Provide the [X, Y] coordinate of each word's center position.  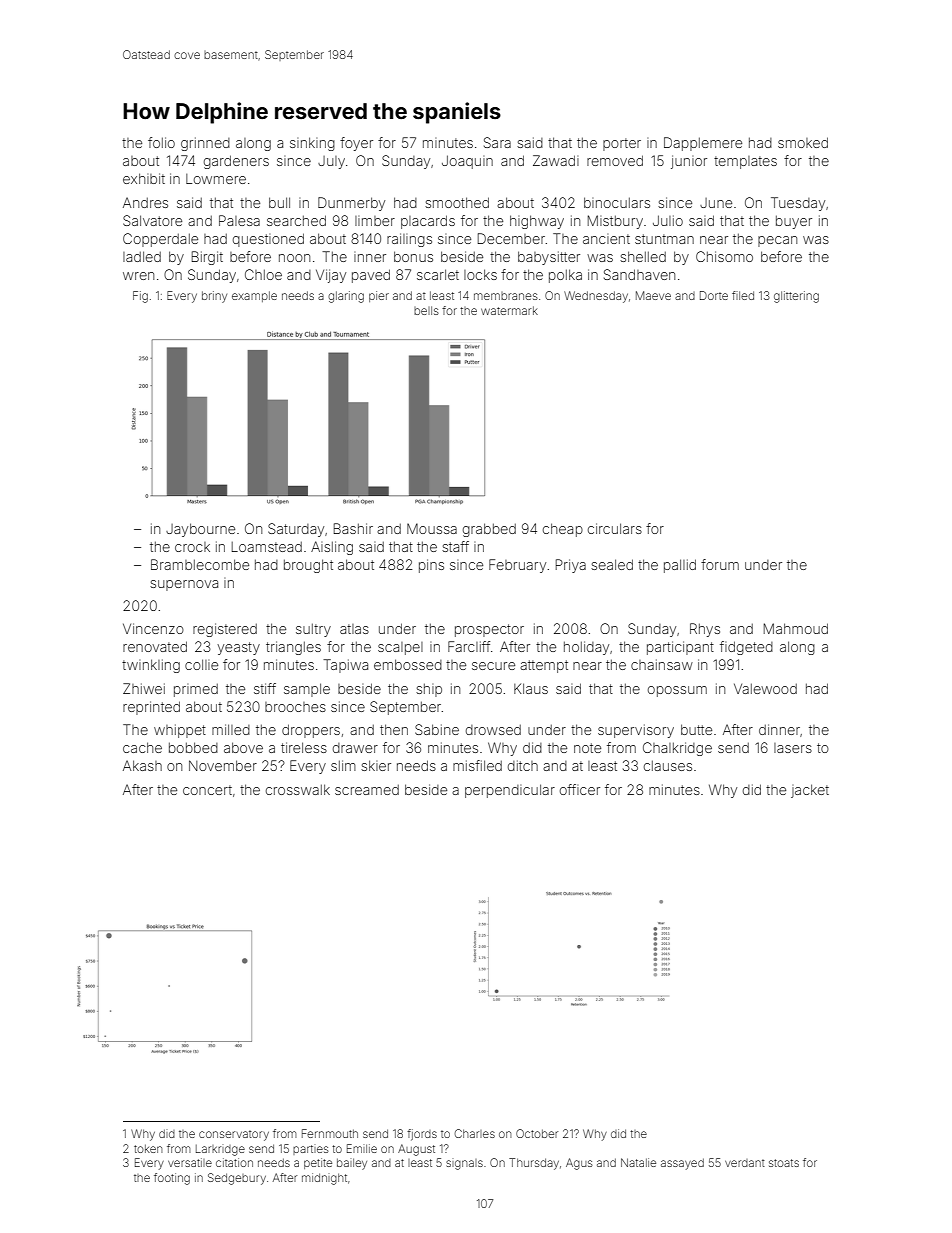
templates [745, 162]
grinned [205, 144]
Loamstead [267, 546]
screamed [367, 789]
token [148, 1148]
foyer [356, 144]
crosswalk [298, 789]
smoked [803, 142]
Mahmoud [796, 628]
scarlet [438, 274]
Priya [571, 566]
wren [138, 276]
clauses [668, 765]
